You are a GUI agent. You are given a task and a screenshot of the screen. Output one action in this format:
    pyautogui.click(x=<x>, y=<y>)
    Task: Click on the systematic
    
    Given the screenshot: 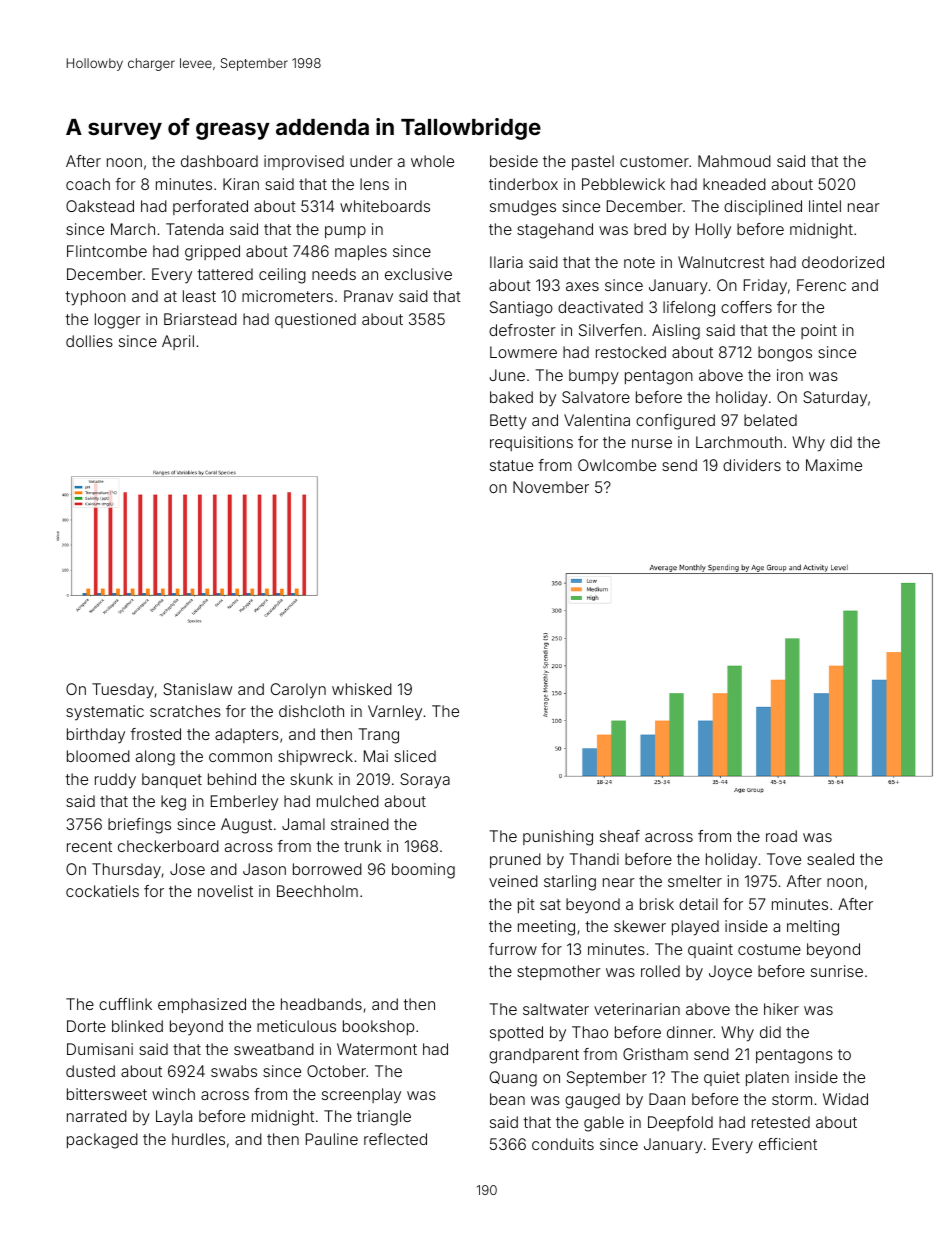 What is the action you would take?
    pyautogui.click(x=105, y=713)
